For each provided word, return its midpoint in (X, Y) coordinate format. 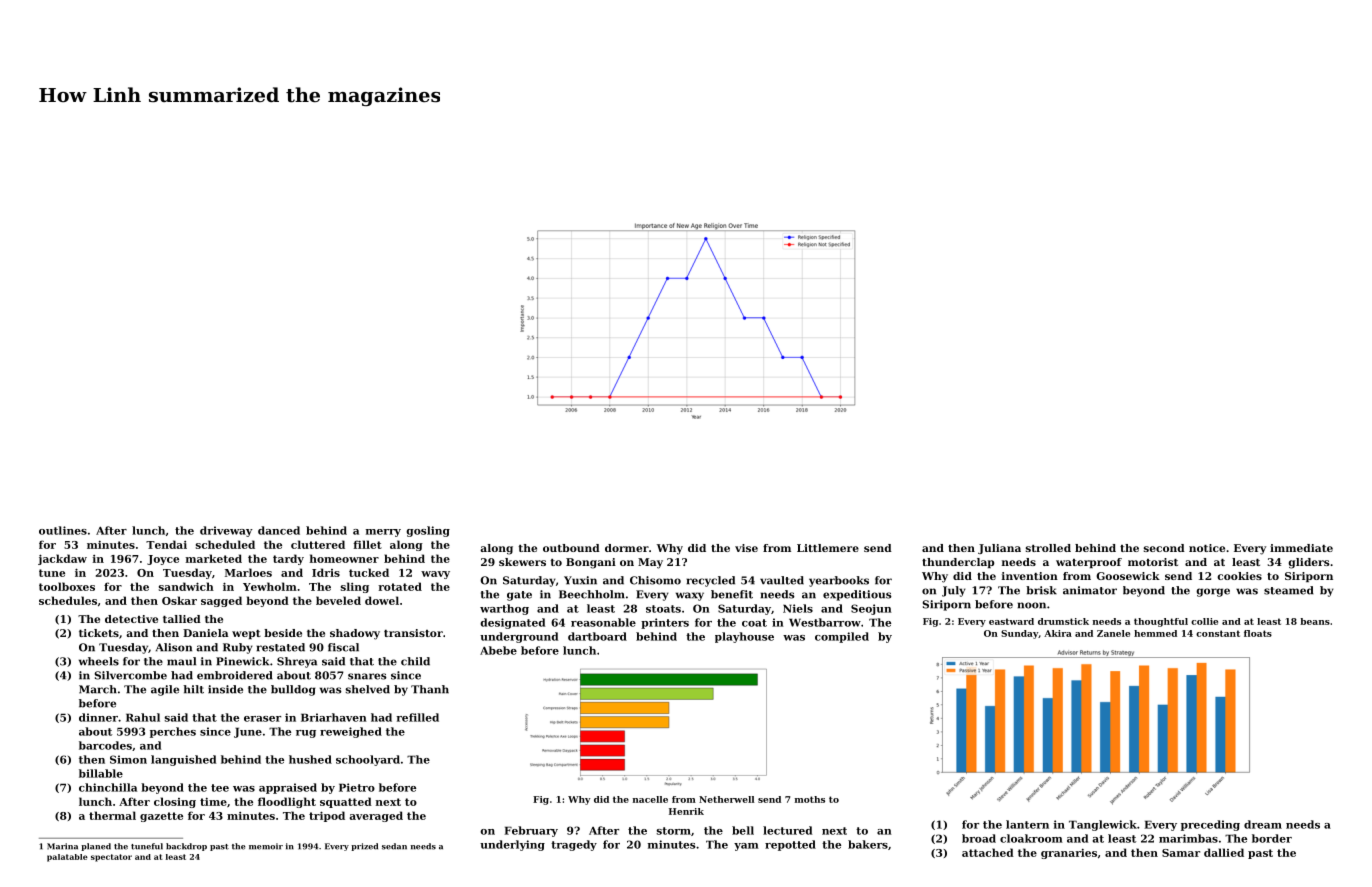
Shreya (297, 662)
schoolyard (368, 760)
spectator (111, 858)
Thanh (430, 689)
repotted (790, 845)
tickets (99, 633)
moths (810, 799)
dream (1263, 824)
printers (665, 623)
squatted (346, 802)
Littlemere (828, 548)
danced (279, 530)
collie (1204, 621)
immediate (1301, 548)
